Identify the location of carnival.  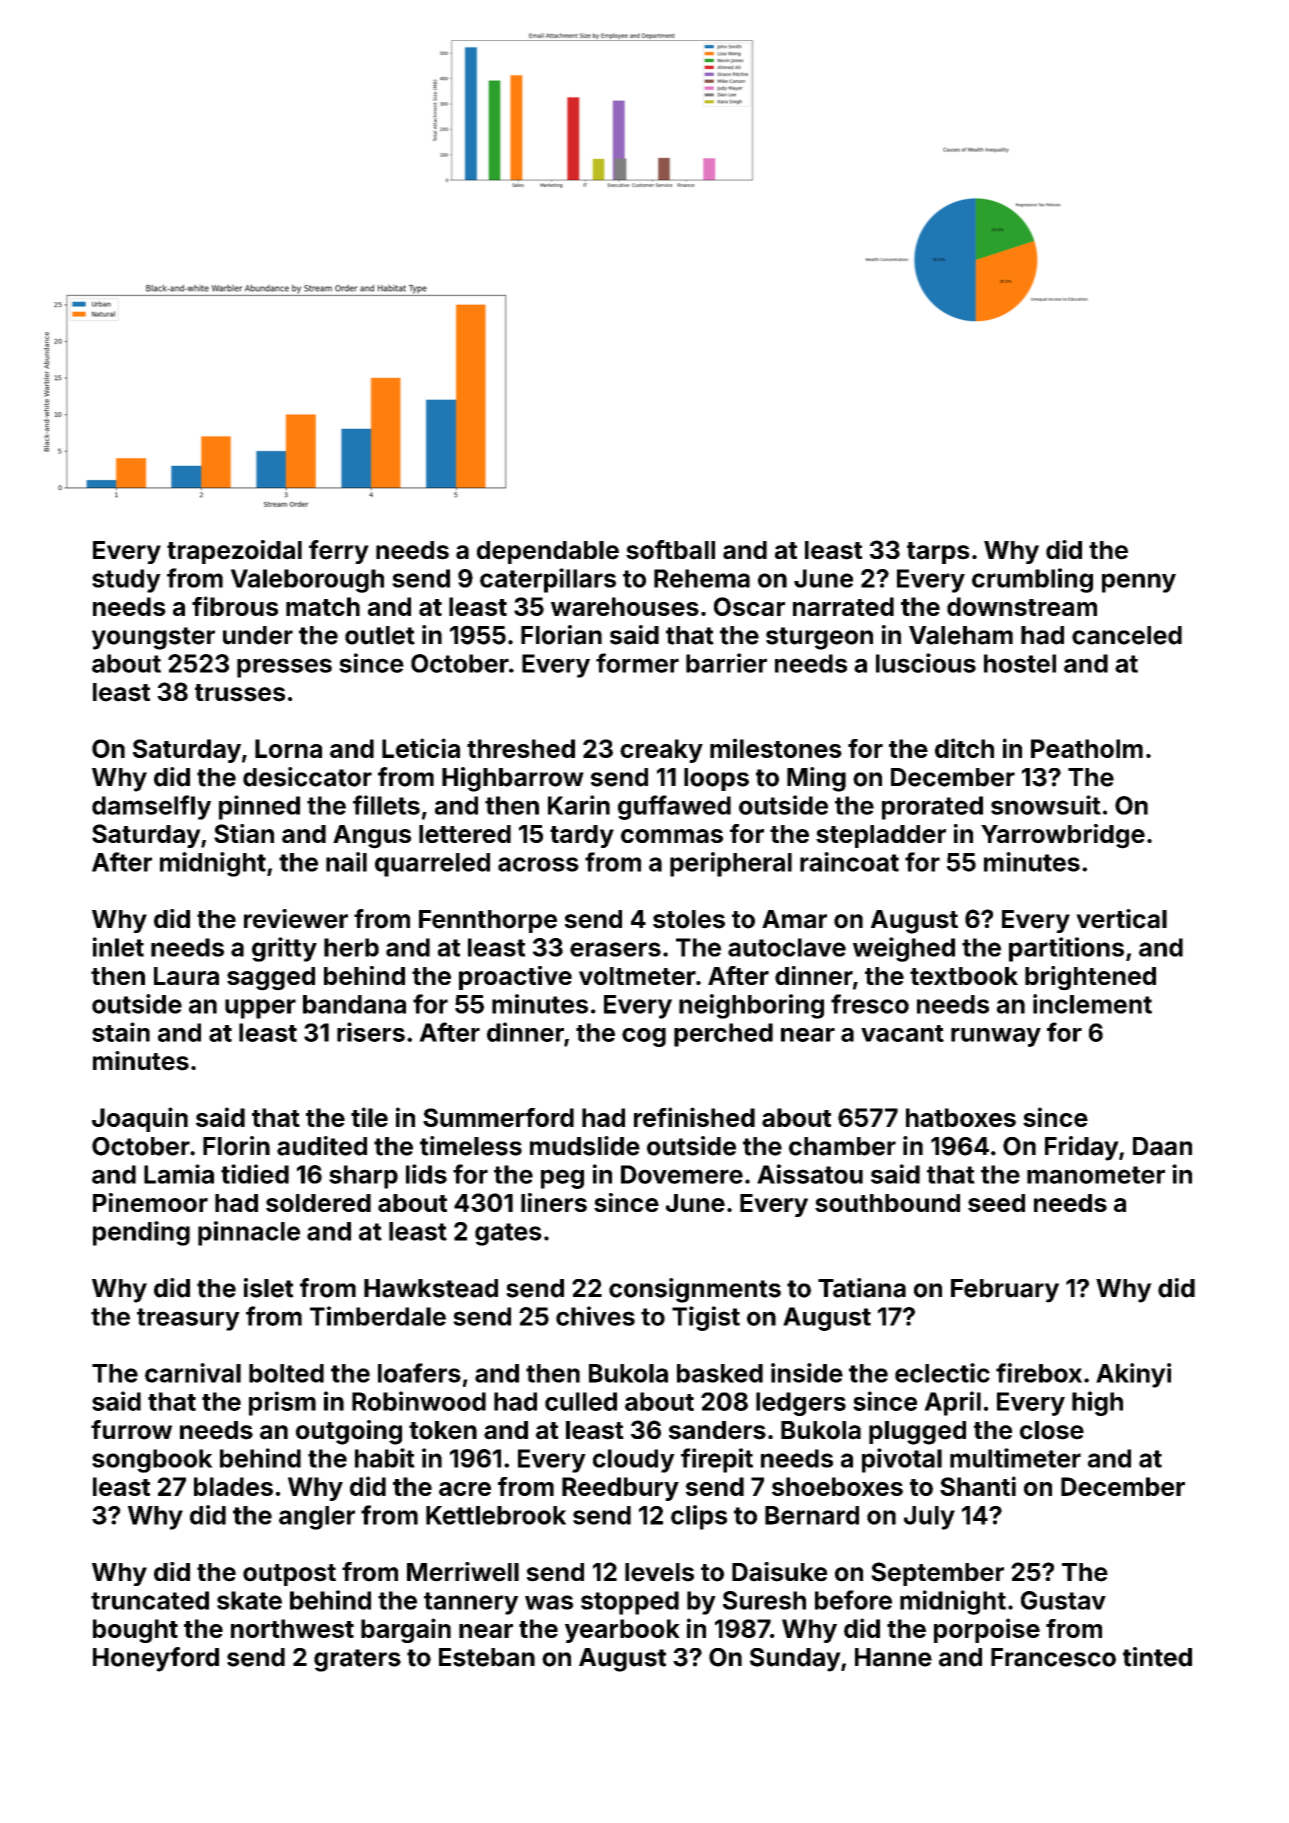
(193, 1373).
